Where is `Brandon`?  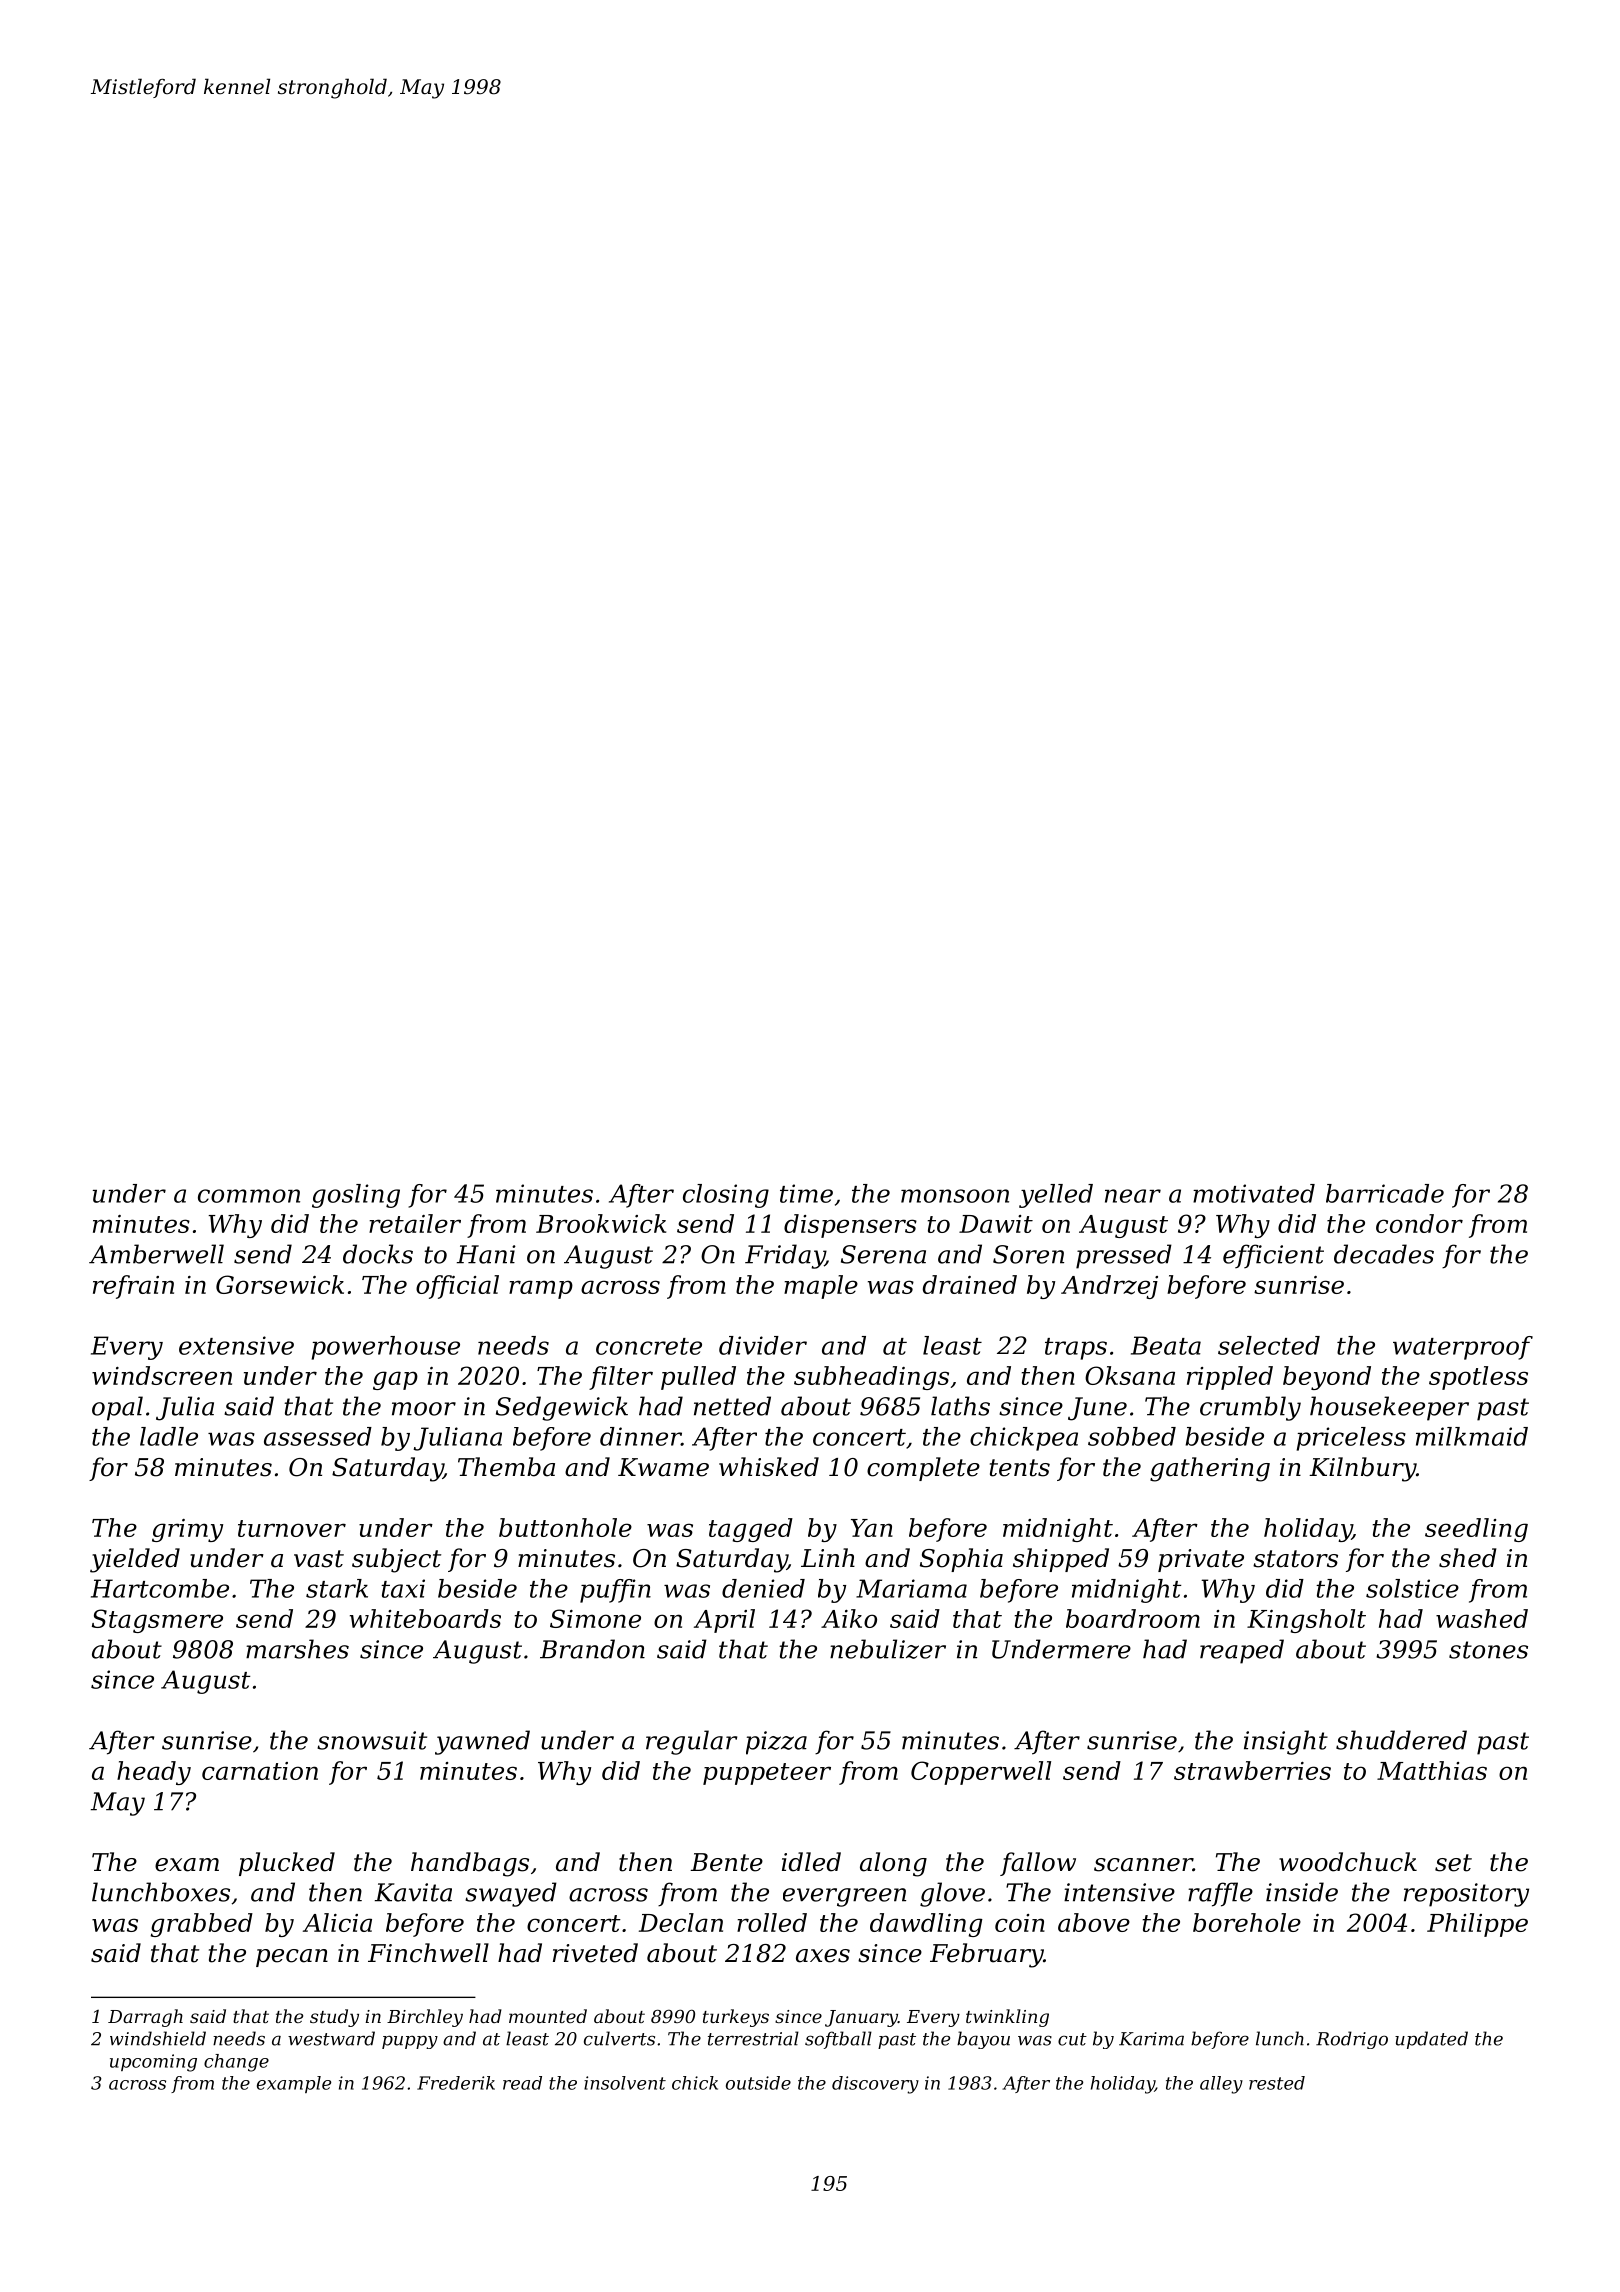
Brandon is located at coordinates (592, 1649).
